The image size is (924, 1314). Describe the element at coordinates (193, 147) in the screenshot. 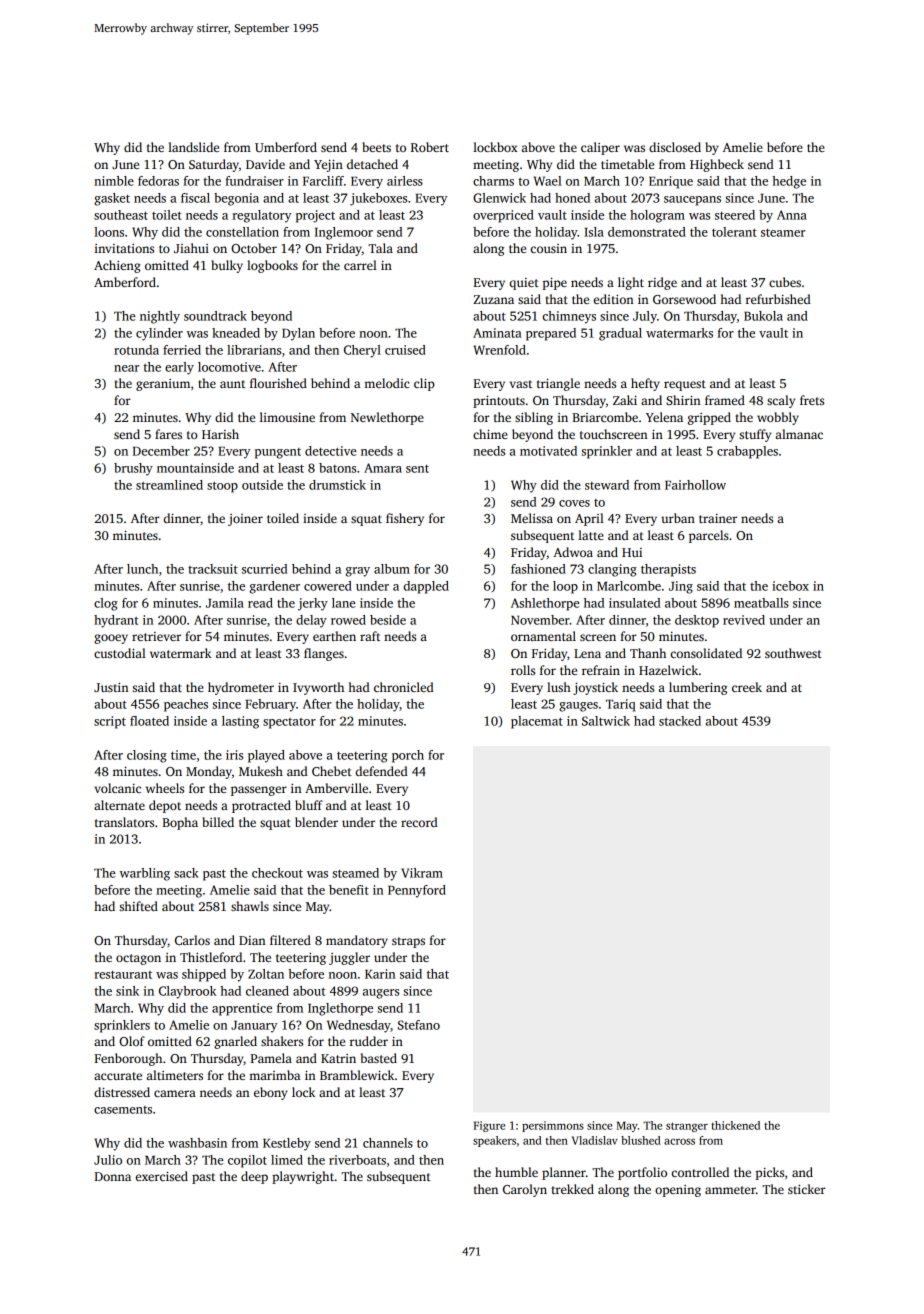

I see `landslide` at that location.
